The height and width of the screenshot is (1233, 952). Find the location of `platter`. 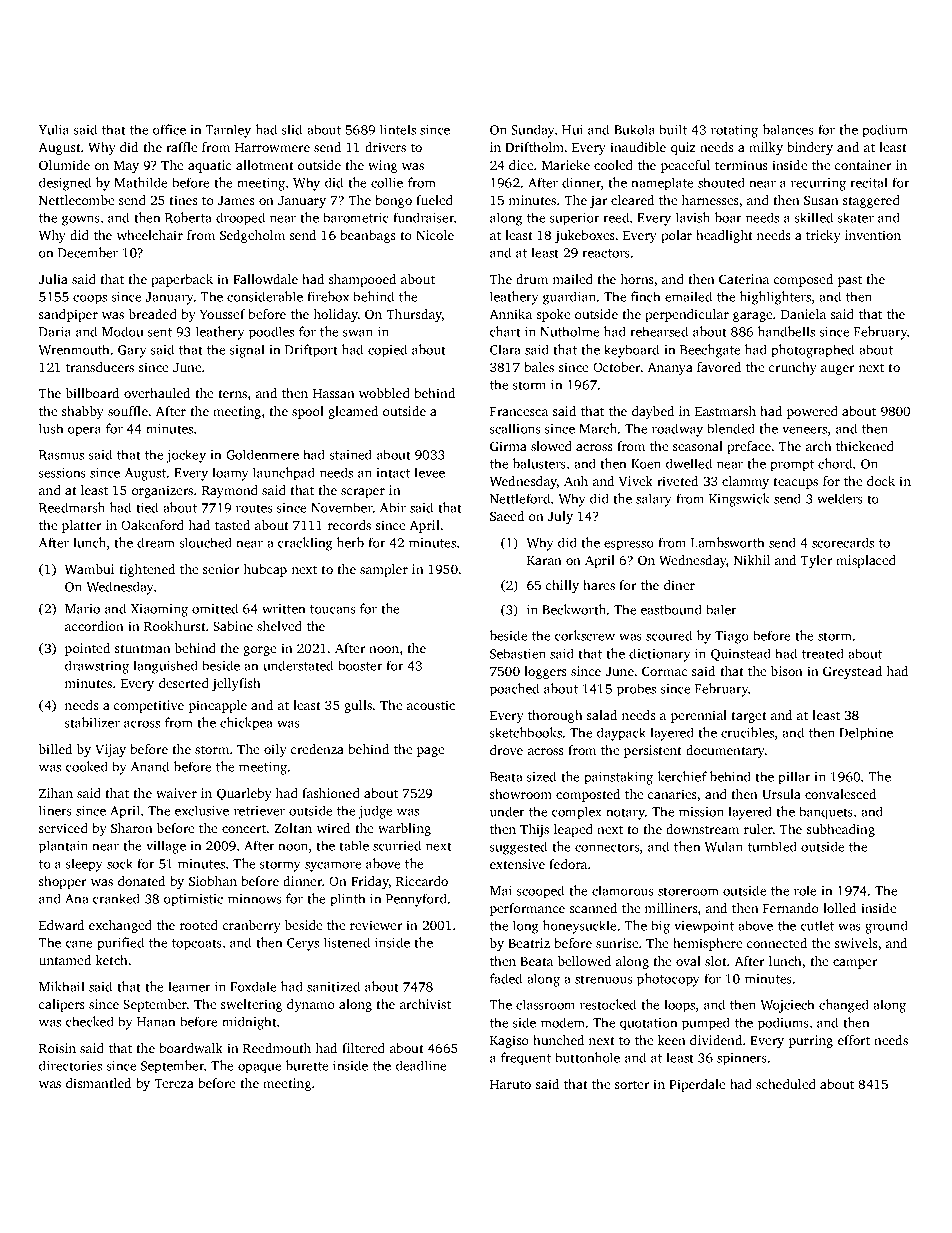

platter is located at coordinates (81, 526).
